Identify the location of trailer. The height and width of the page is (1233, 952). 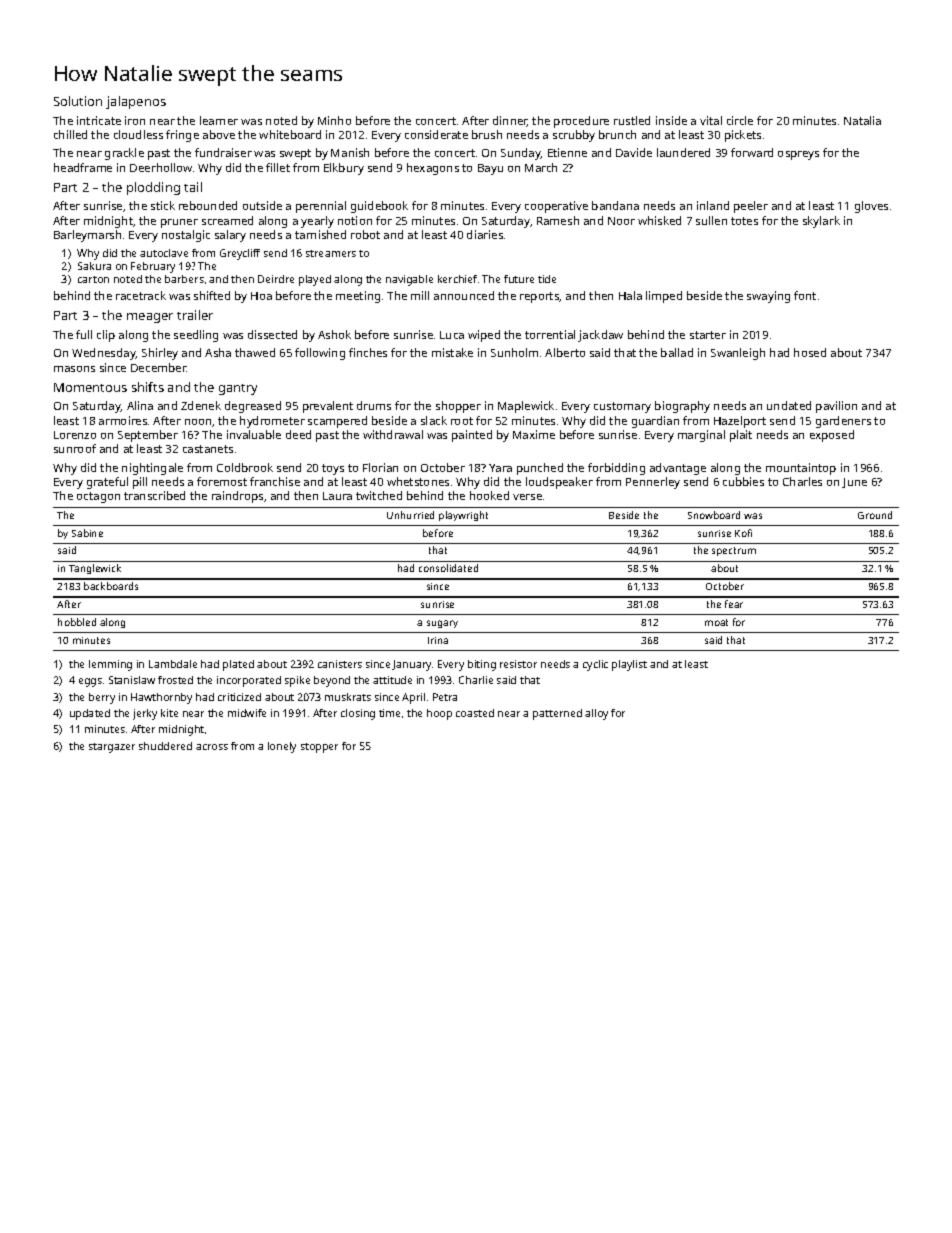
(195, 315).
